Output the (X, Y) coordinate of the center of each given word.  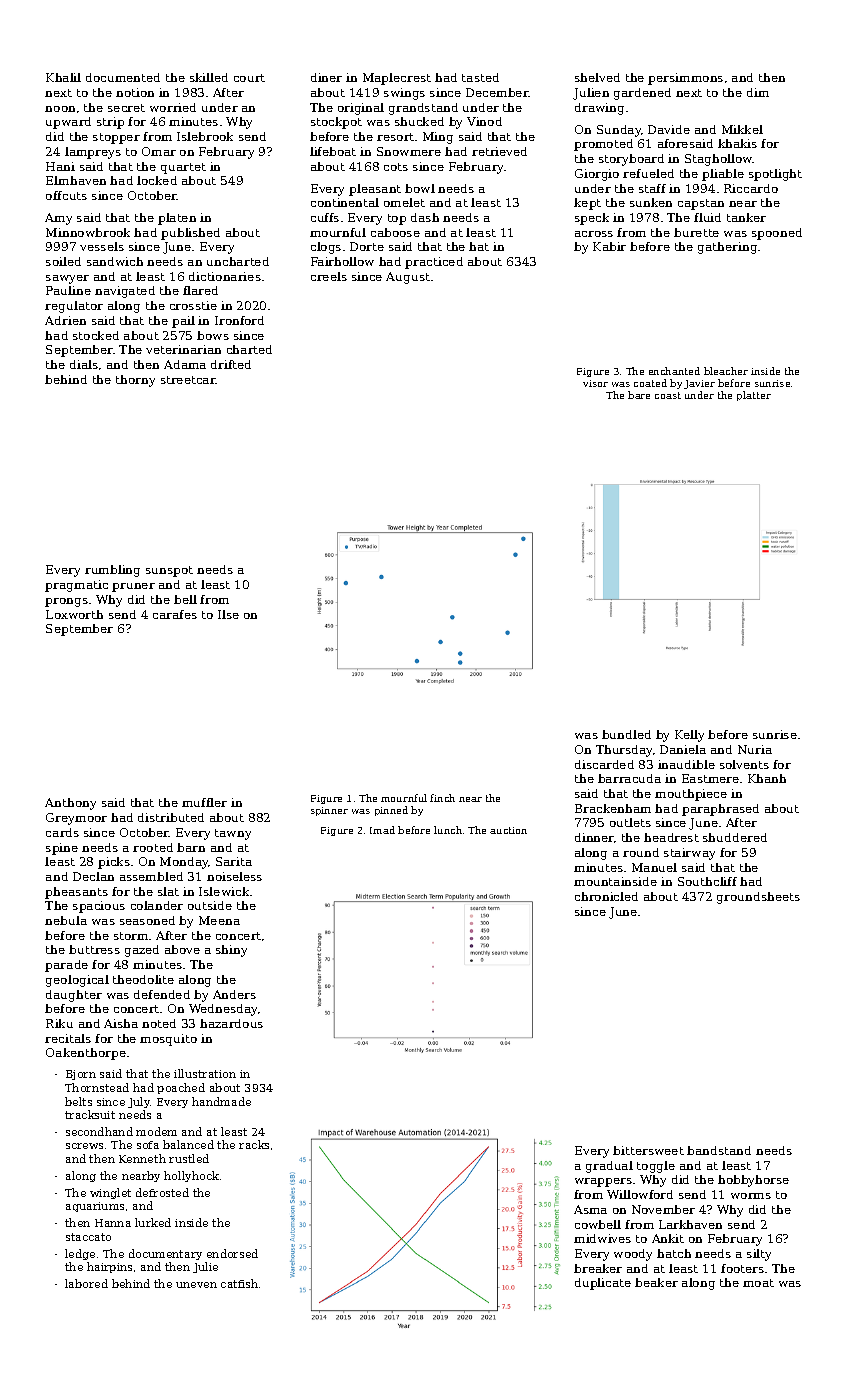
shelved (597, 77)
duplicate (603, 1284)
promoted (603, 145)
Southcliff (707, 881)
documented (123, 77)
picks (114, 863)
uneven (196, 1285)
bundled (626, 734)
